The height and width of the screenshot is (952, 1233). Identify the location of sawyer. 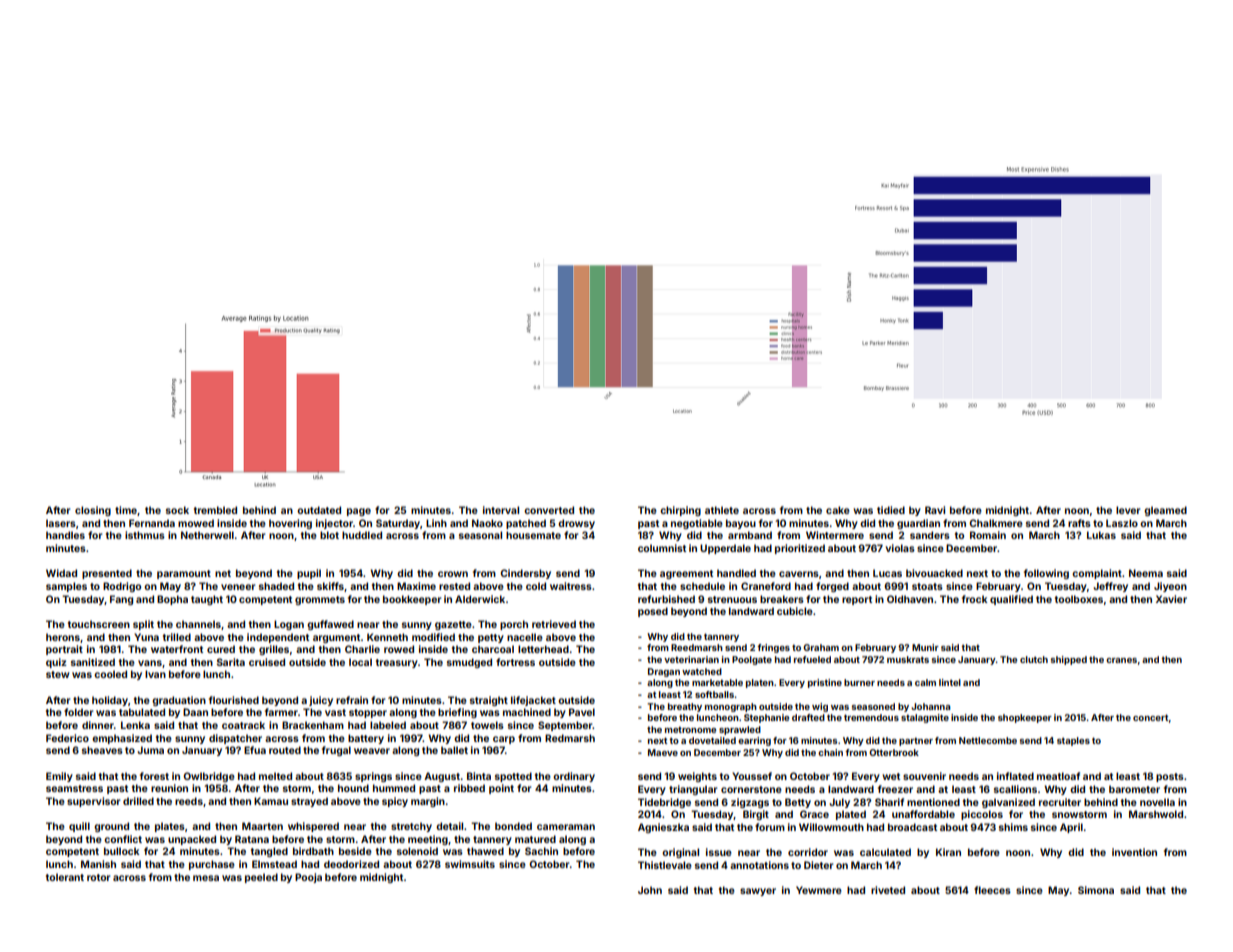
(758, 892).
